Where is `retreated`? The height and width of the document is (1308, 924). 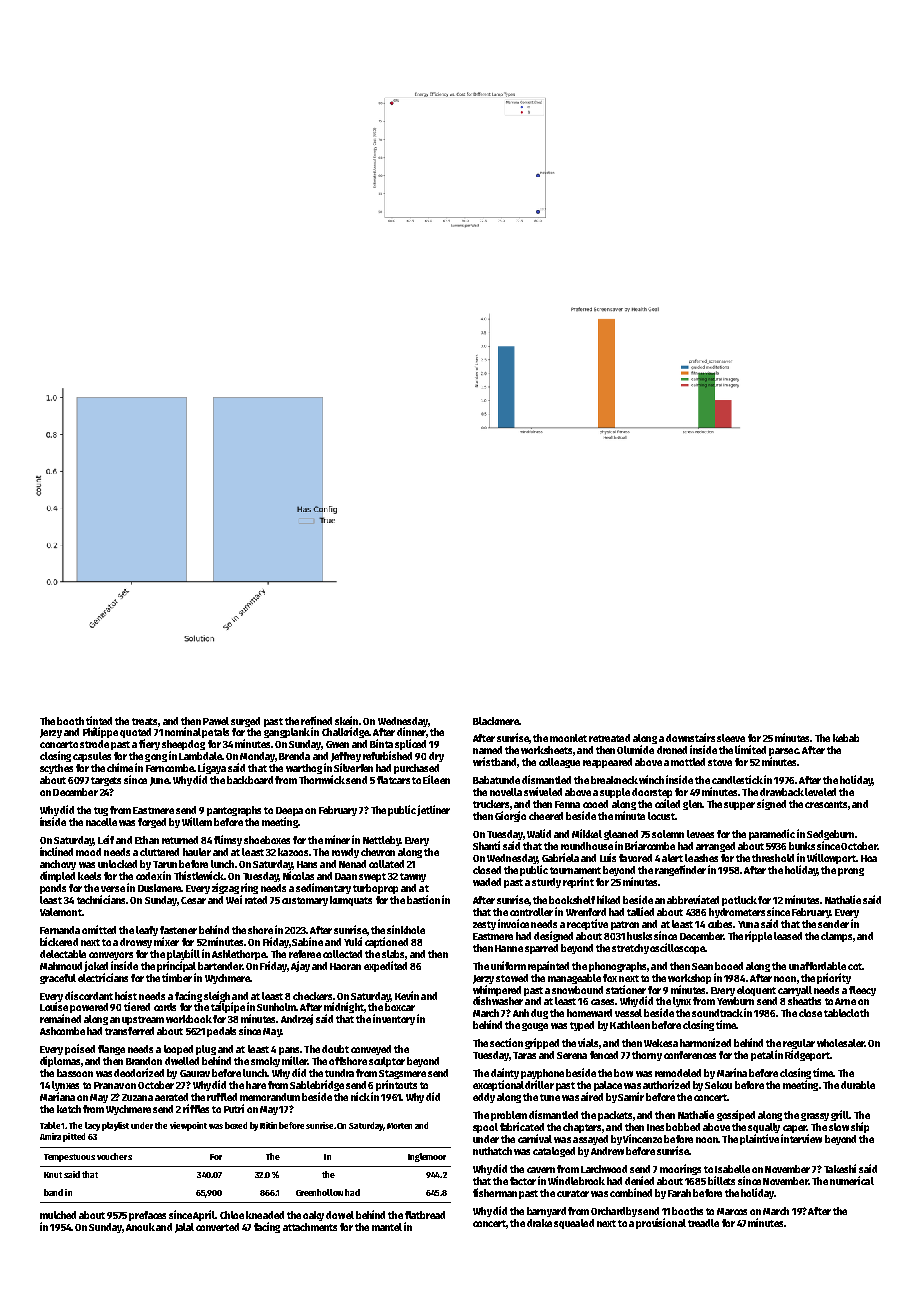
retreated is located at coordinates (609, 738).
